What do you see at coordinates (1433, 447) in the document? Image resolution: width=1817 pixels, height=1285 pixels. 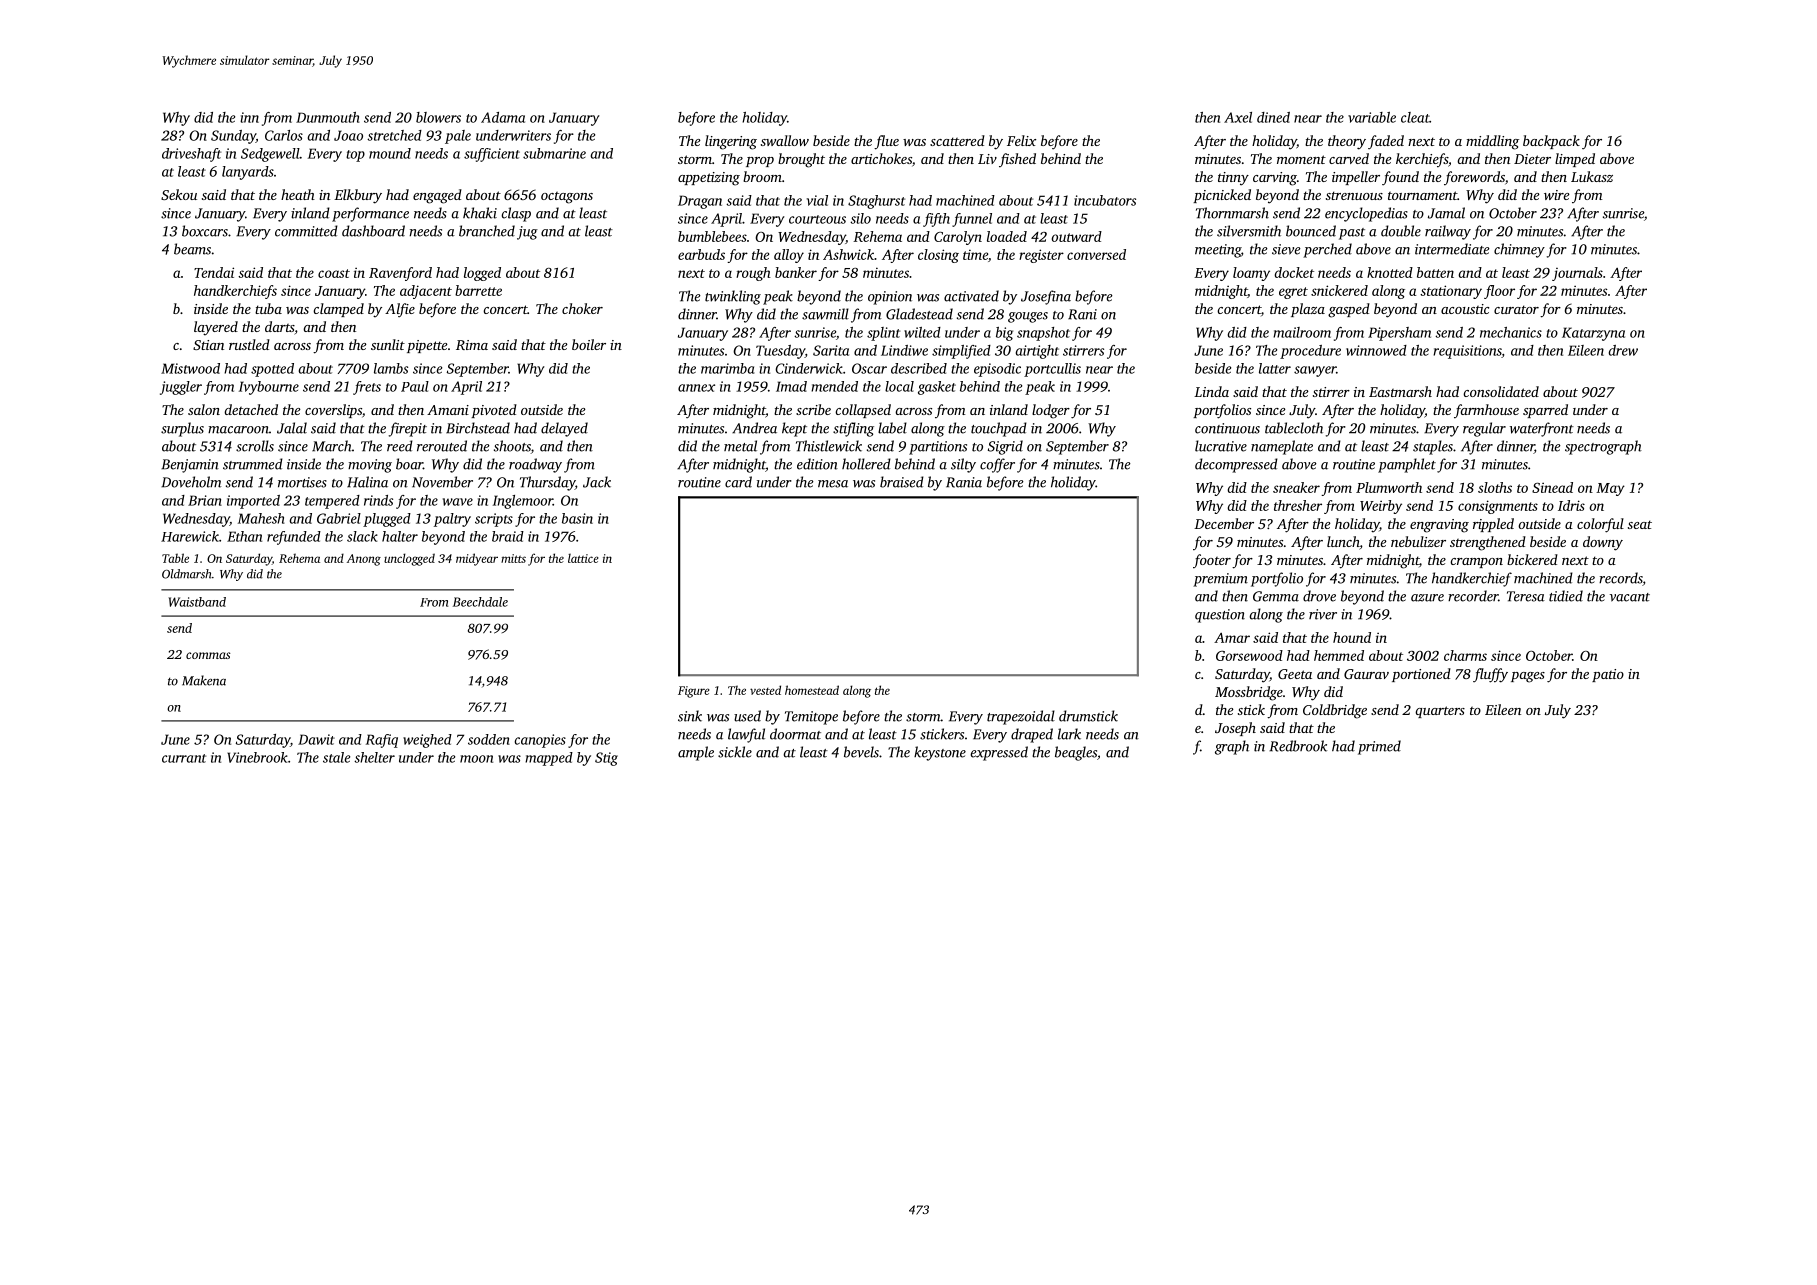 I see `staples` at bounding box center [1433, 447].
